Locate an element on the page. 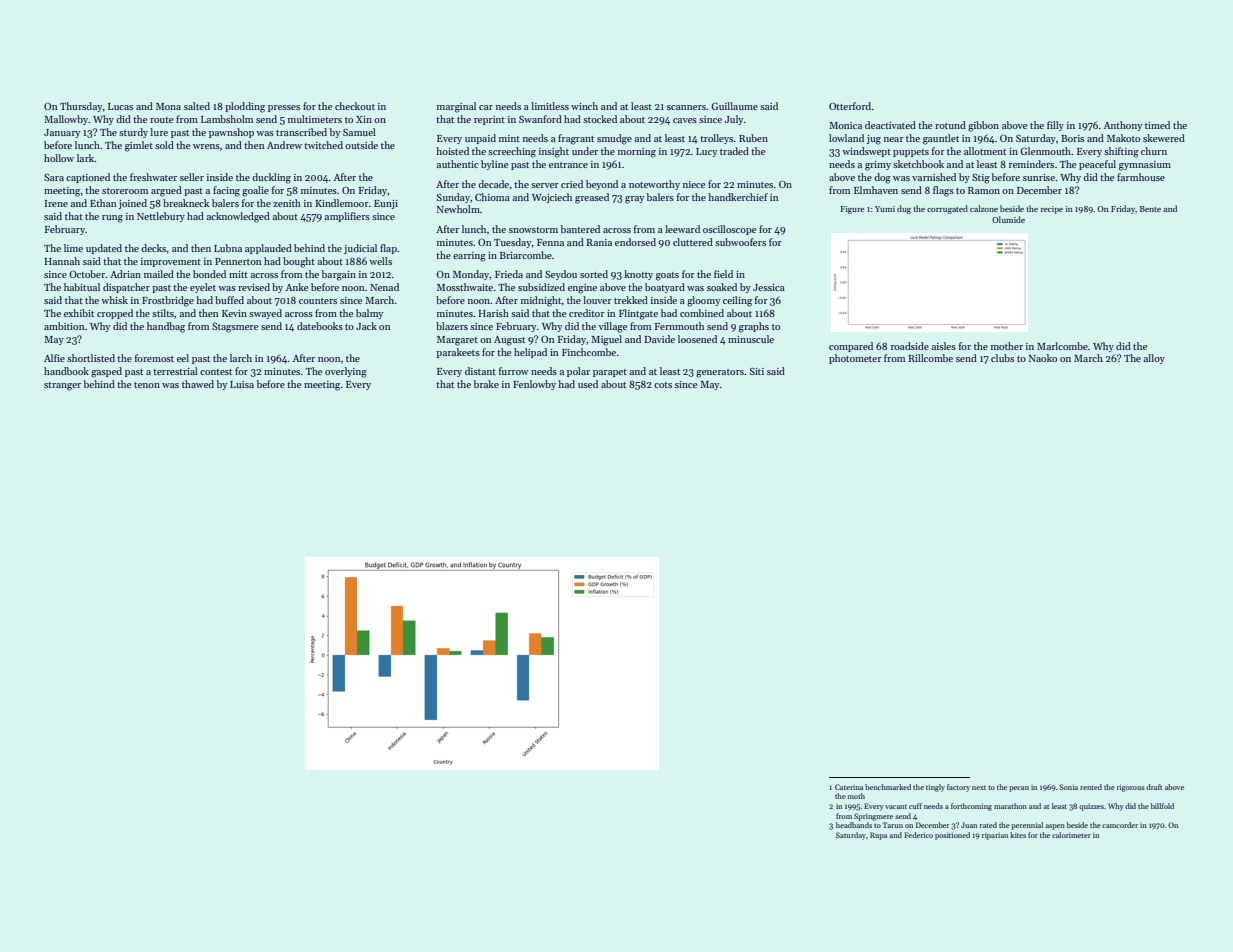 This document has width=1233, height=952. wells is located at coordinates (380, 261).
